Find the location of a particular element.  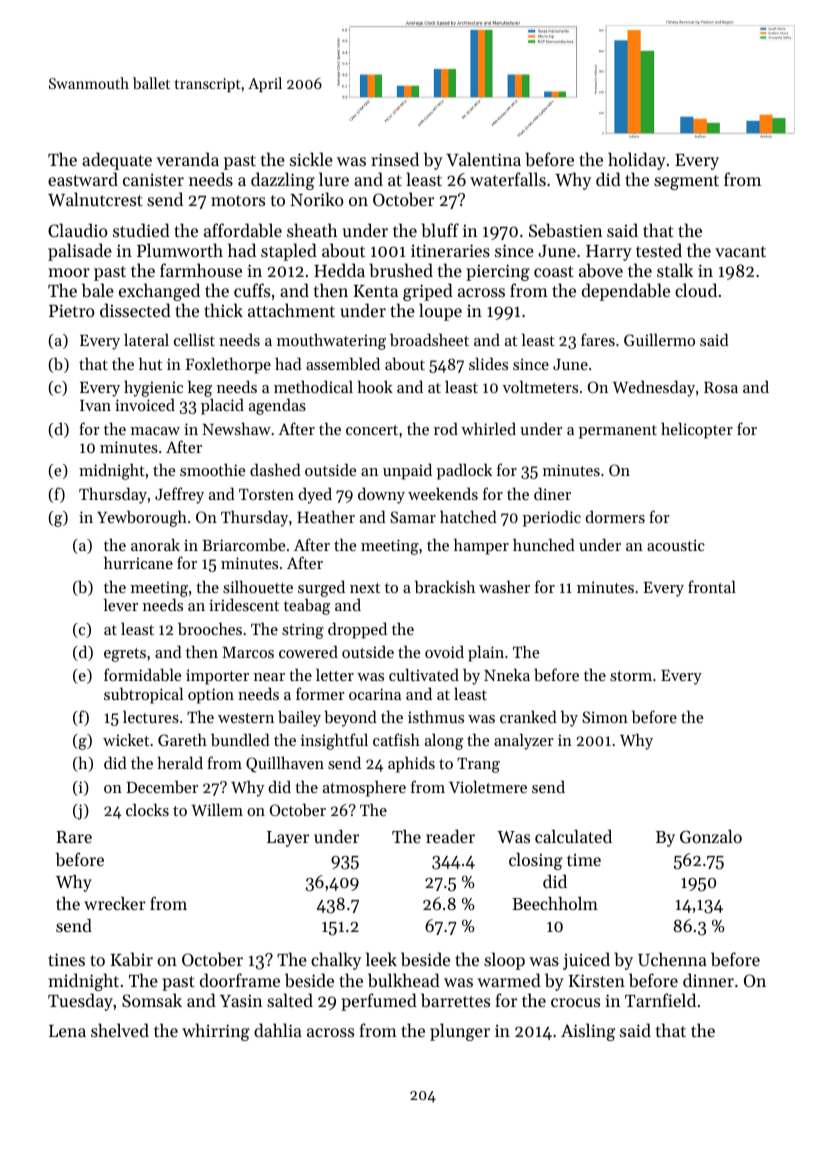

Willem is located at coordinates (217, 809).
